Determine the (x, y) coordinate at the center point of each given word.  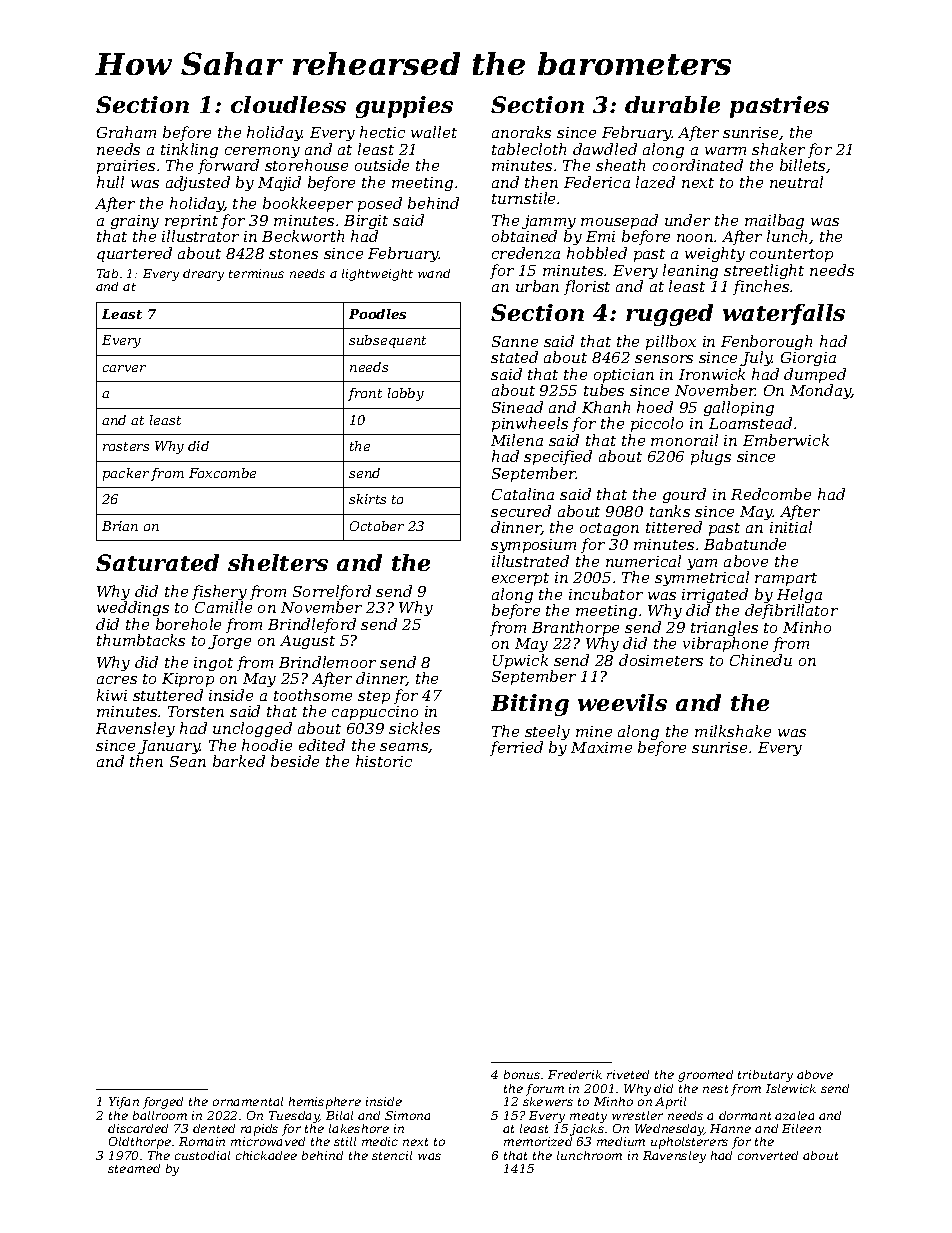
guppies (404, 107)
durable (672, 104)
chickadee (266, 1155)
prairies (126, 167)
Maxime (601, 747)
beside (295, 761)
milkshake (733, 731)
